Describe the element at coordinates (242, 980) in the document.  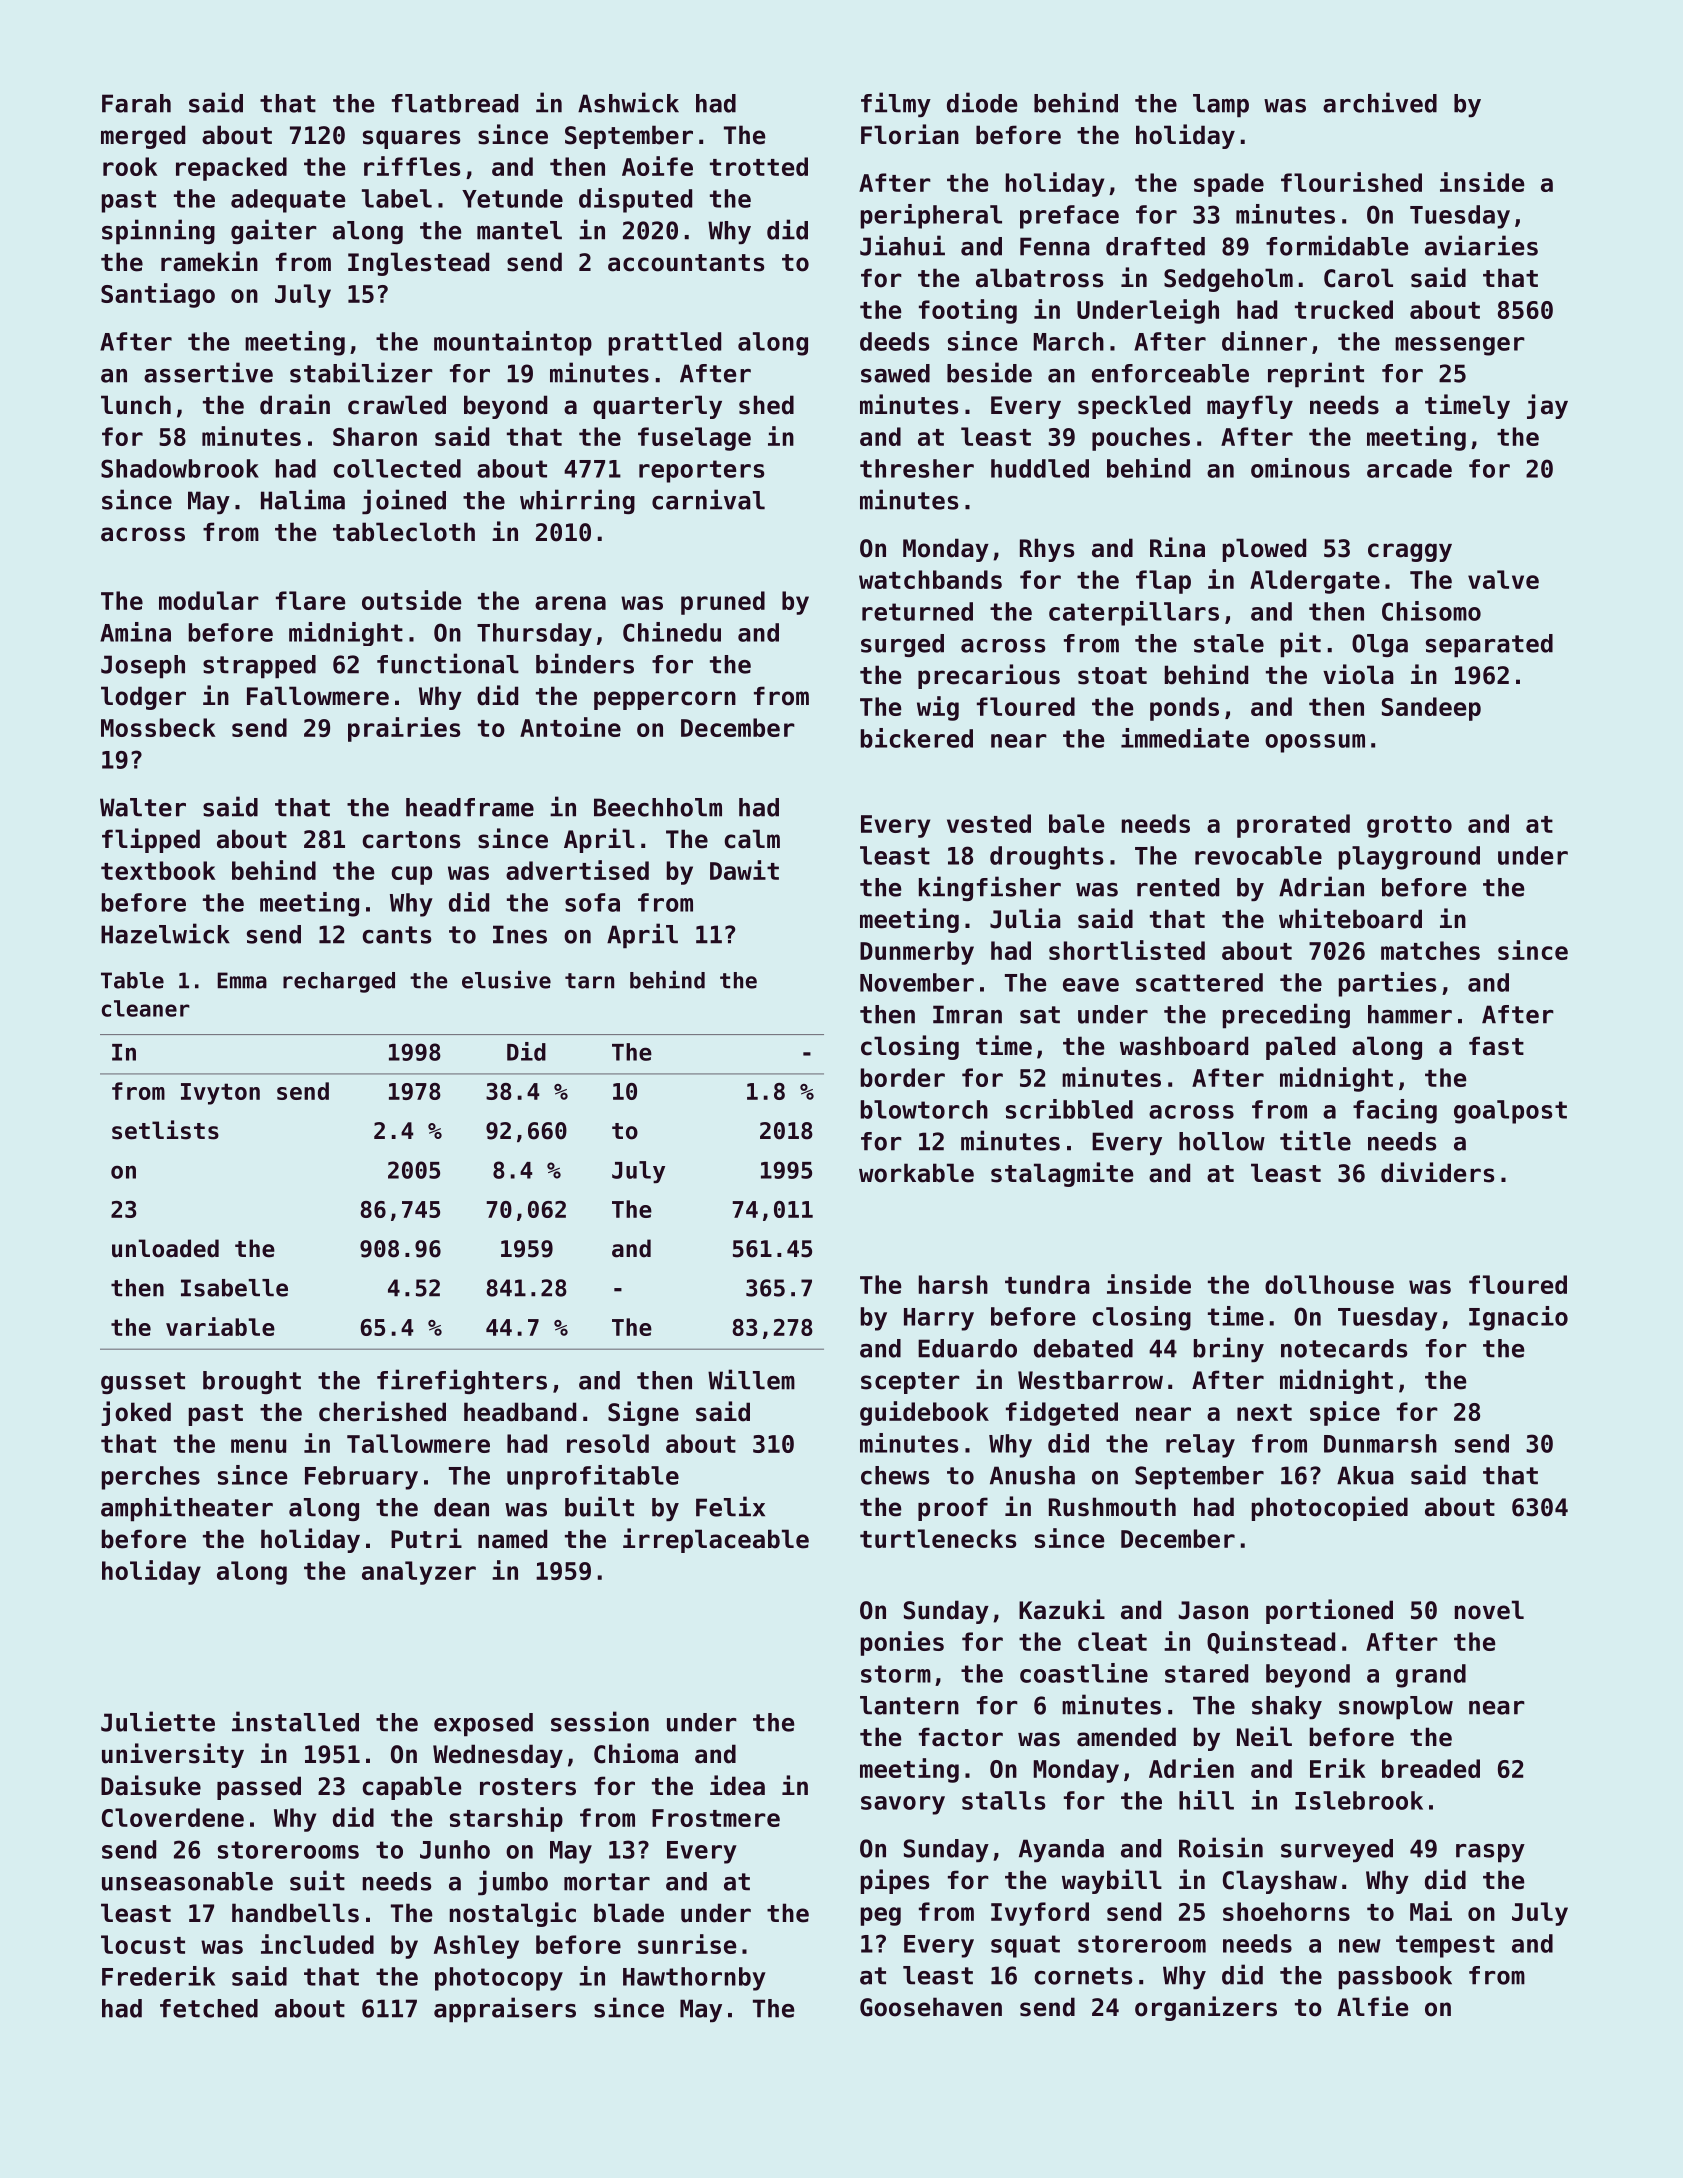
I see `Emma` at that location.
